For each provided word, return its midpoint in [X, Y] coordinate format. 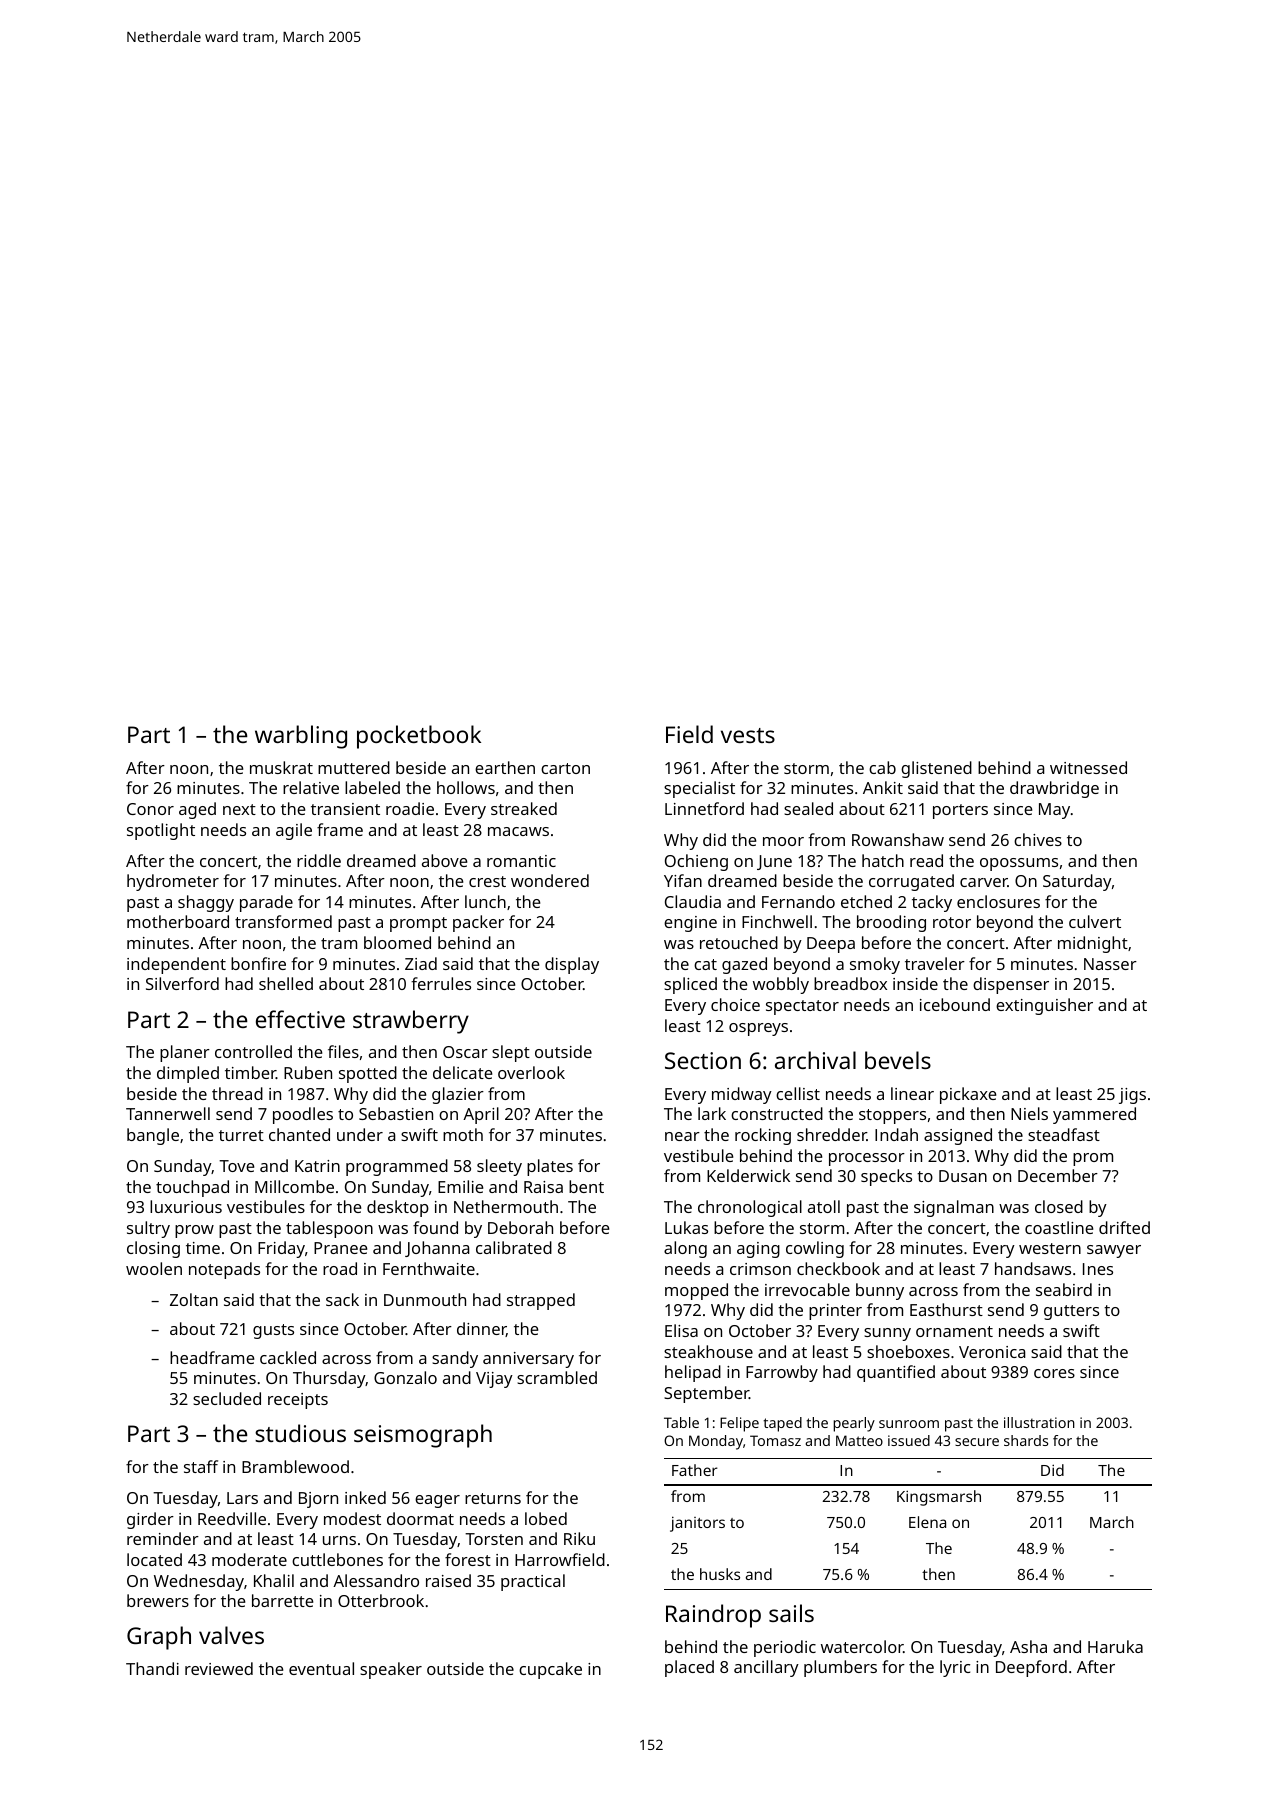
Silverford [182, 983]
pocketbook [419, 737]
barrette [282, 1600]
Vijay [494, 1380]
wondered [550, 880]
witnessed [1088, 767]
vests [748, 735]
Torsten [494, 1539]
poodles [303, 1115]
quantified [896, 1373]
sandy [455, 1359]
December [1058, 1175]
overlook [531, 1072]
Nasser [1110, 964]
